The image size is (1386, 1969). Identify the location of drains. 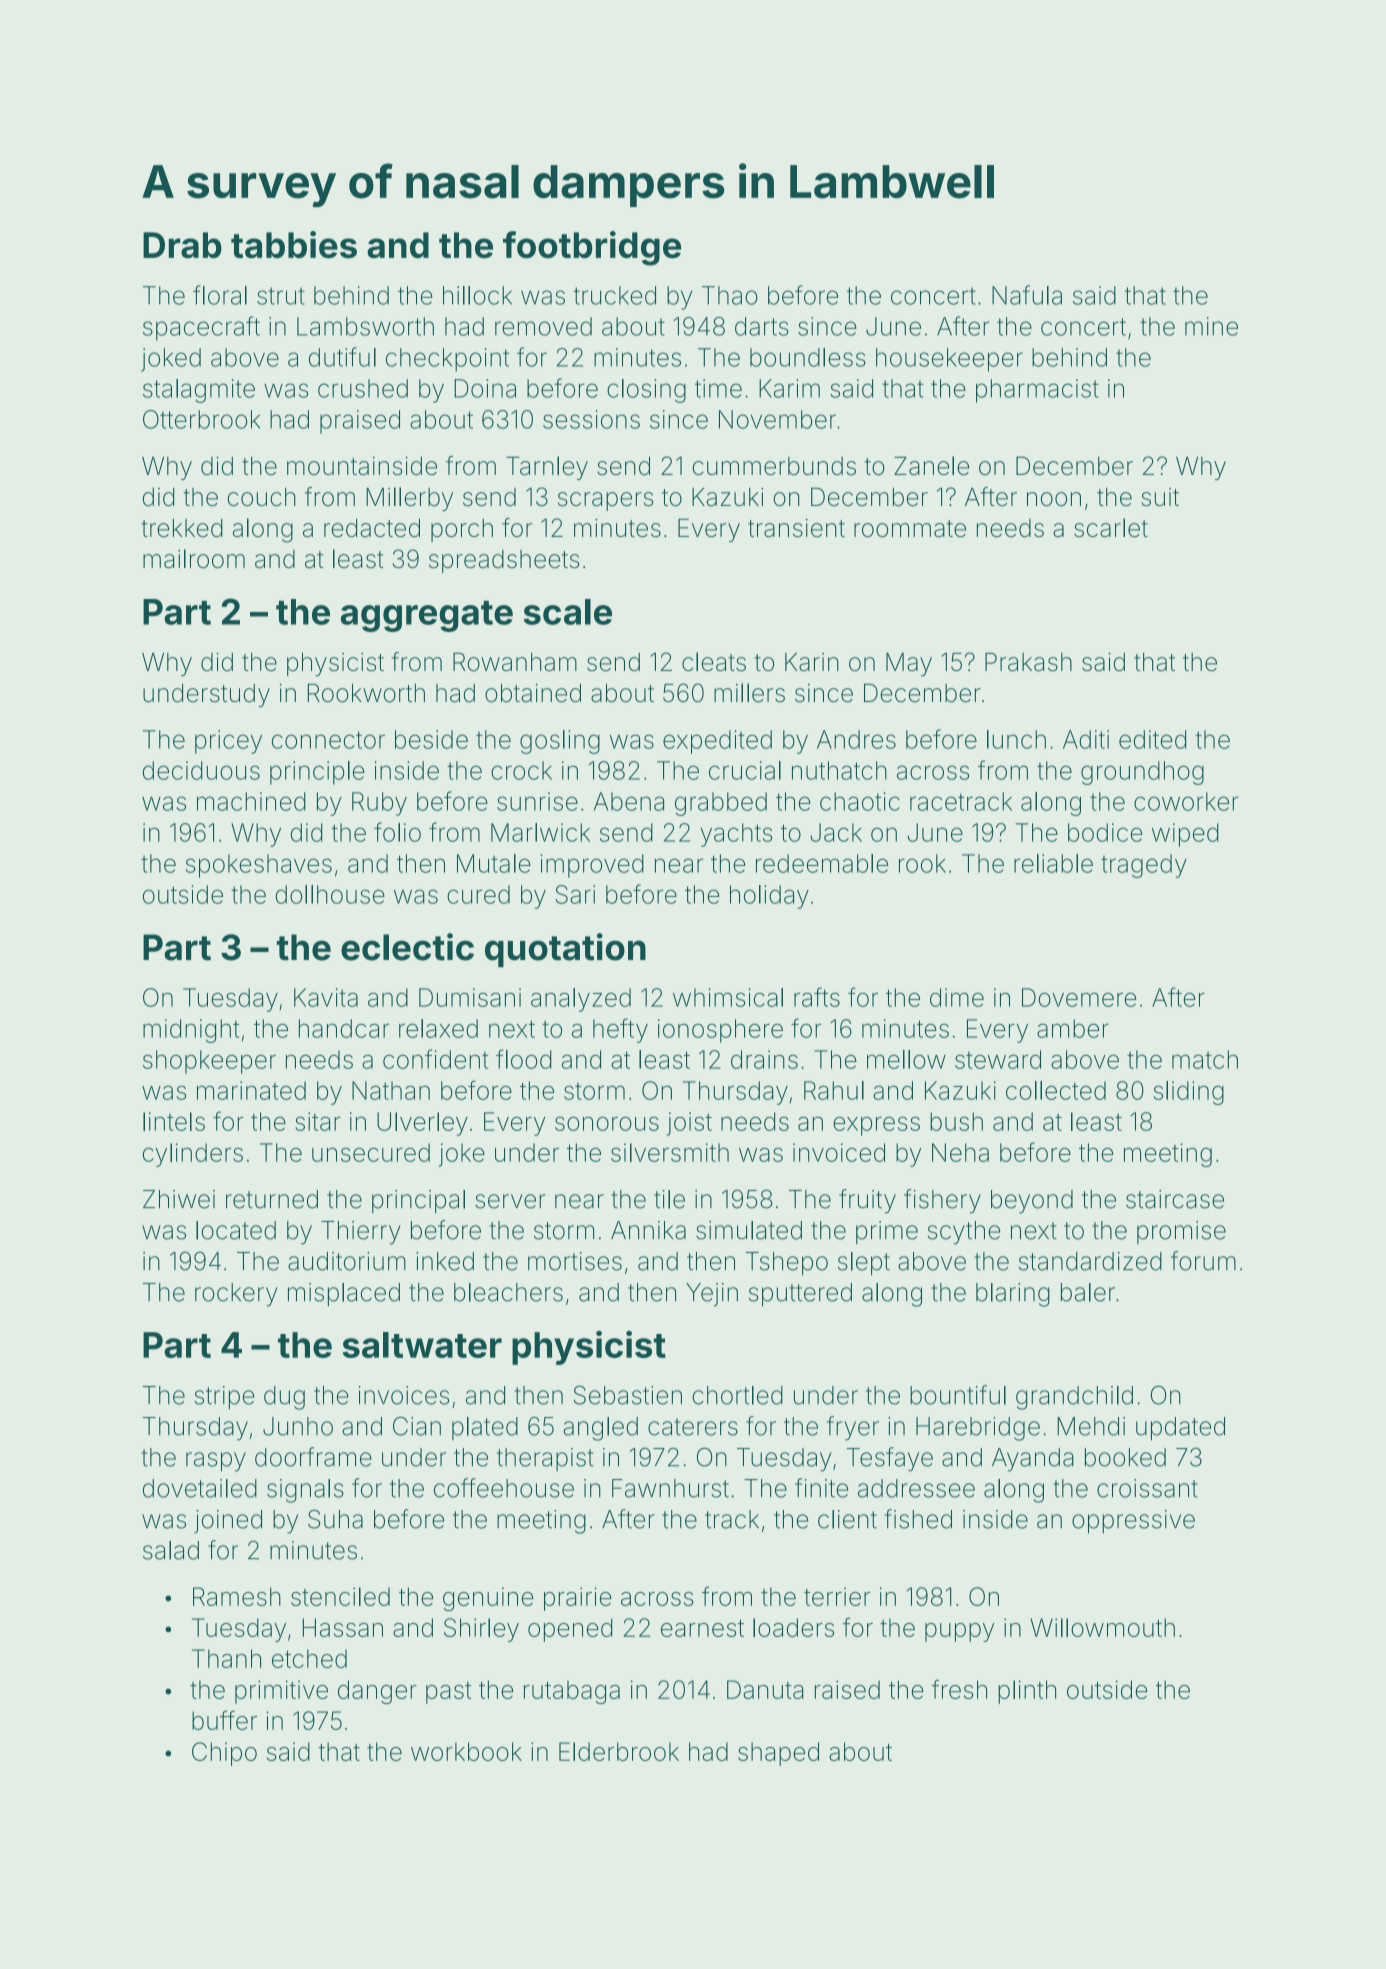
(764, 1059).
